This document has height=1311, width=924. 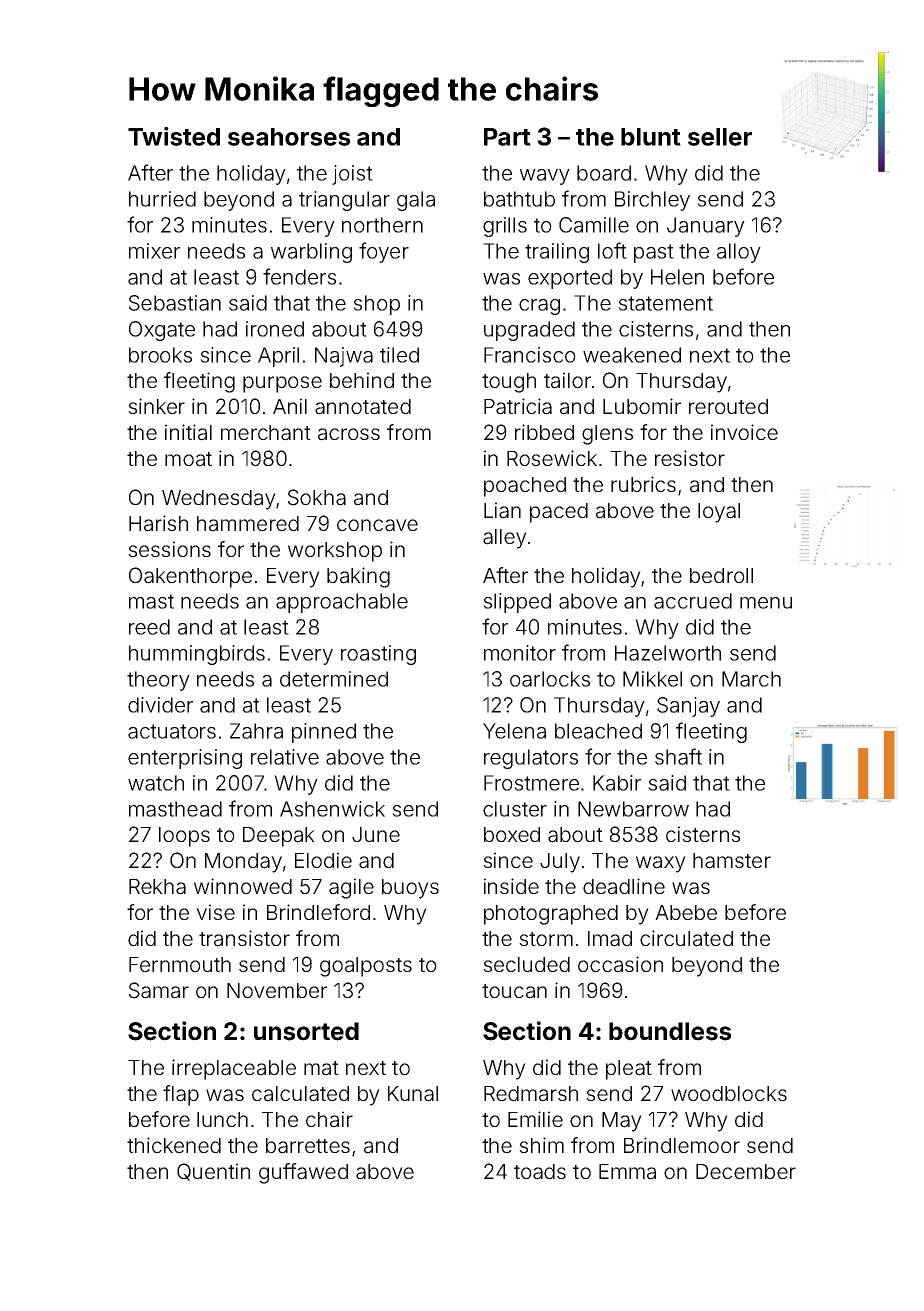 I want to click on board, so click(x=604, y=173).
